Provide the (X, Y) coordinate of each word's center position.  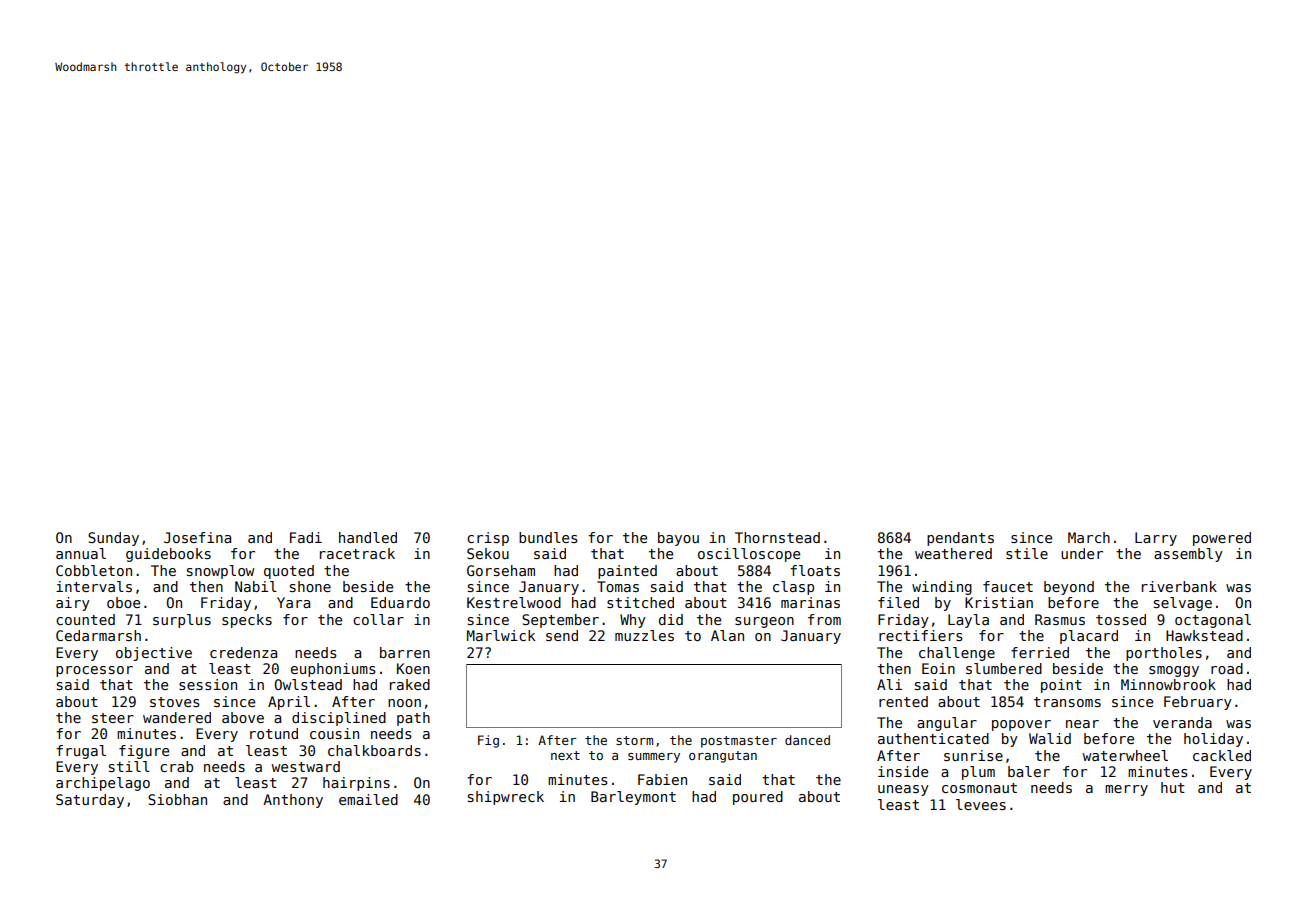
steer (113, 718)
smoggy (1174, 671)
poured (758, 798)
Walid (1050, 738)
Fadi (306, 537)
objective (154, 654)
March (1089, 537)
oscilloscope (749, 555)
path (413, 719)
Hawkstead (1204, 635)
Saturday (90, 801)
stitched (640, 602)
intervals (94, 586)
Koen (413, 668)
